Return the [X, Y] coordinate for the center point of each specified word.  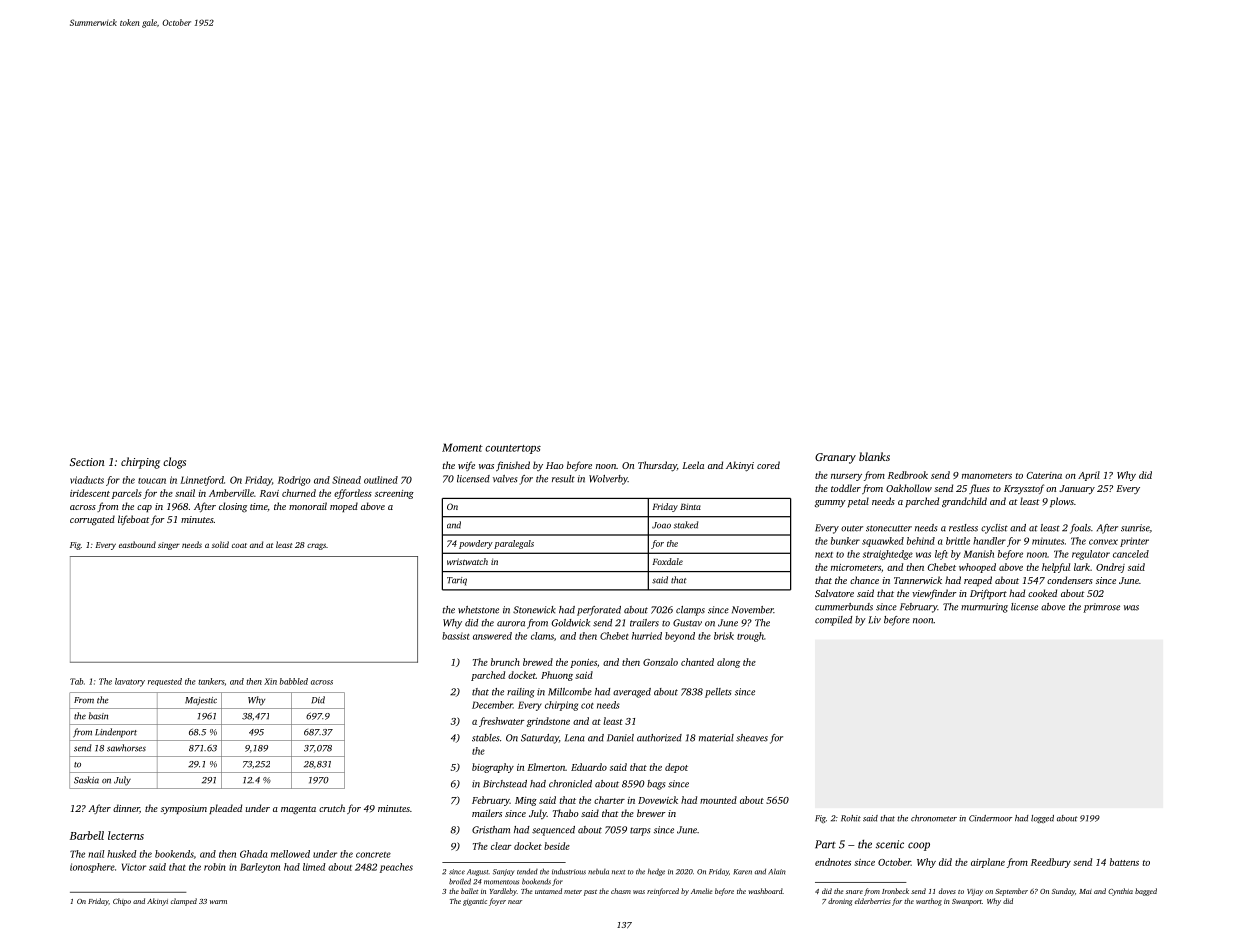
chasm [621, 891]
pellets [718, 693]
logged [1042, 819]
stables [486, 738]
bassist [456, 636]
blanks [874, 456]
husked [122, 854]
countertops [513, 449]
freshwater [502, 722]
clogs [174, 463]
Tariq [457, 581]
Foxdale [667, 561]
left [941, 555]
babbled [294, 681]
